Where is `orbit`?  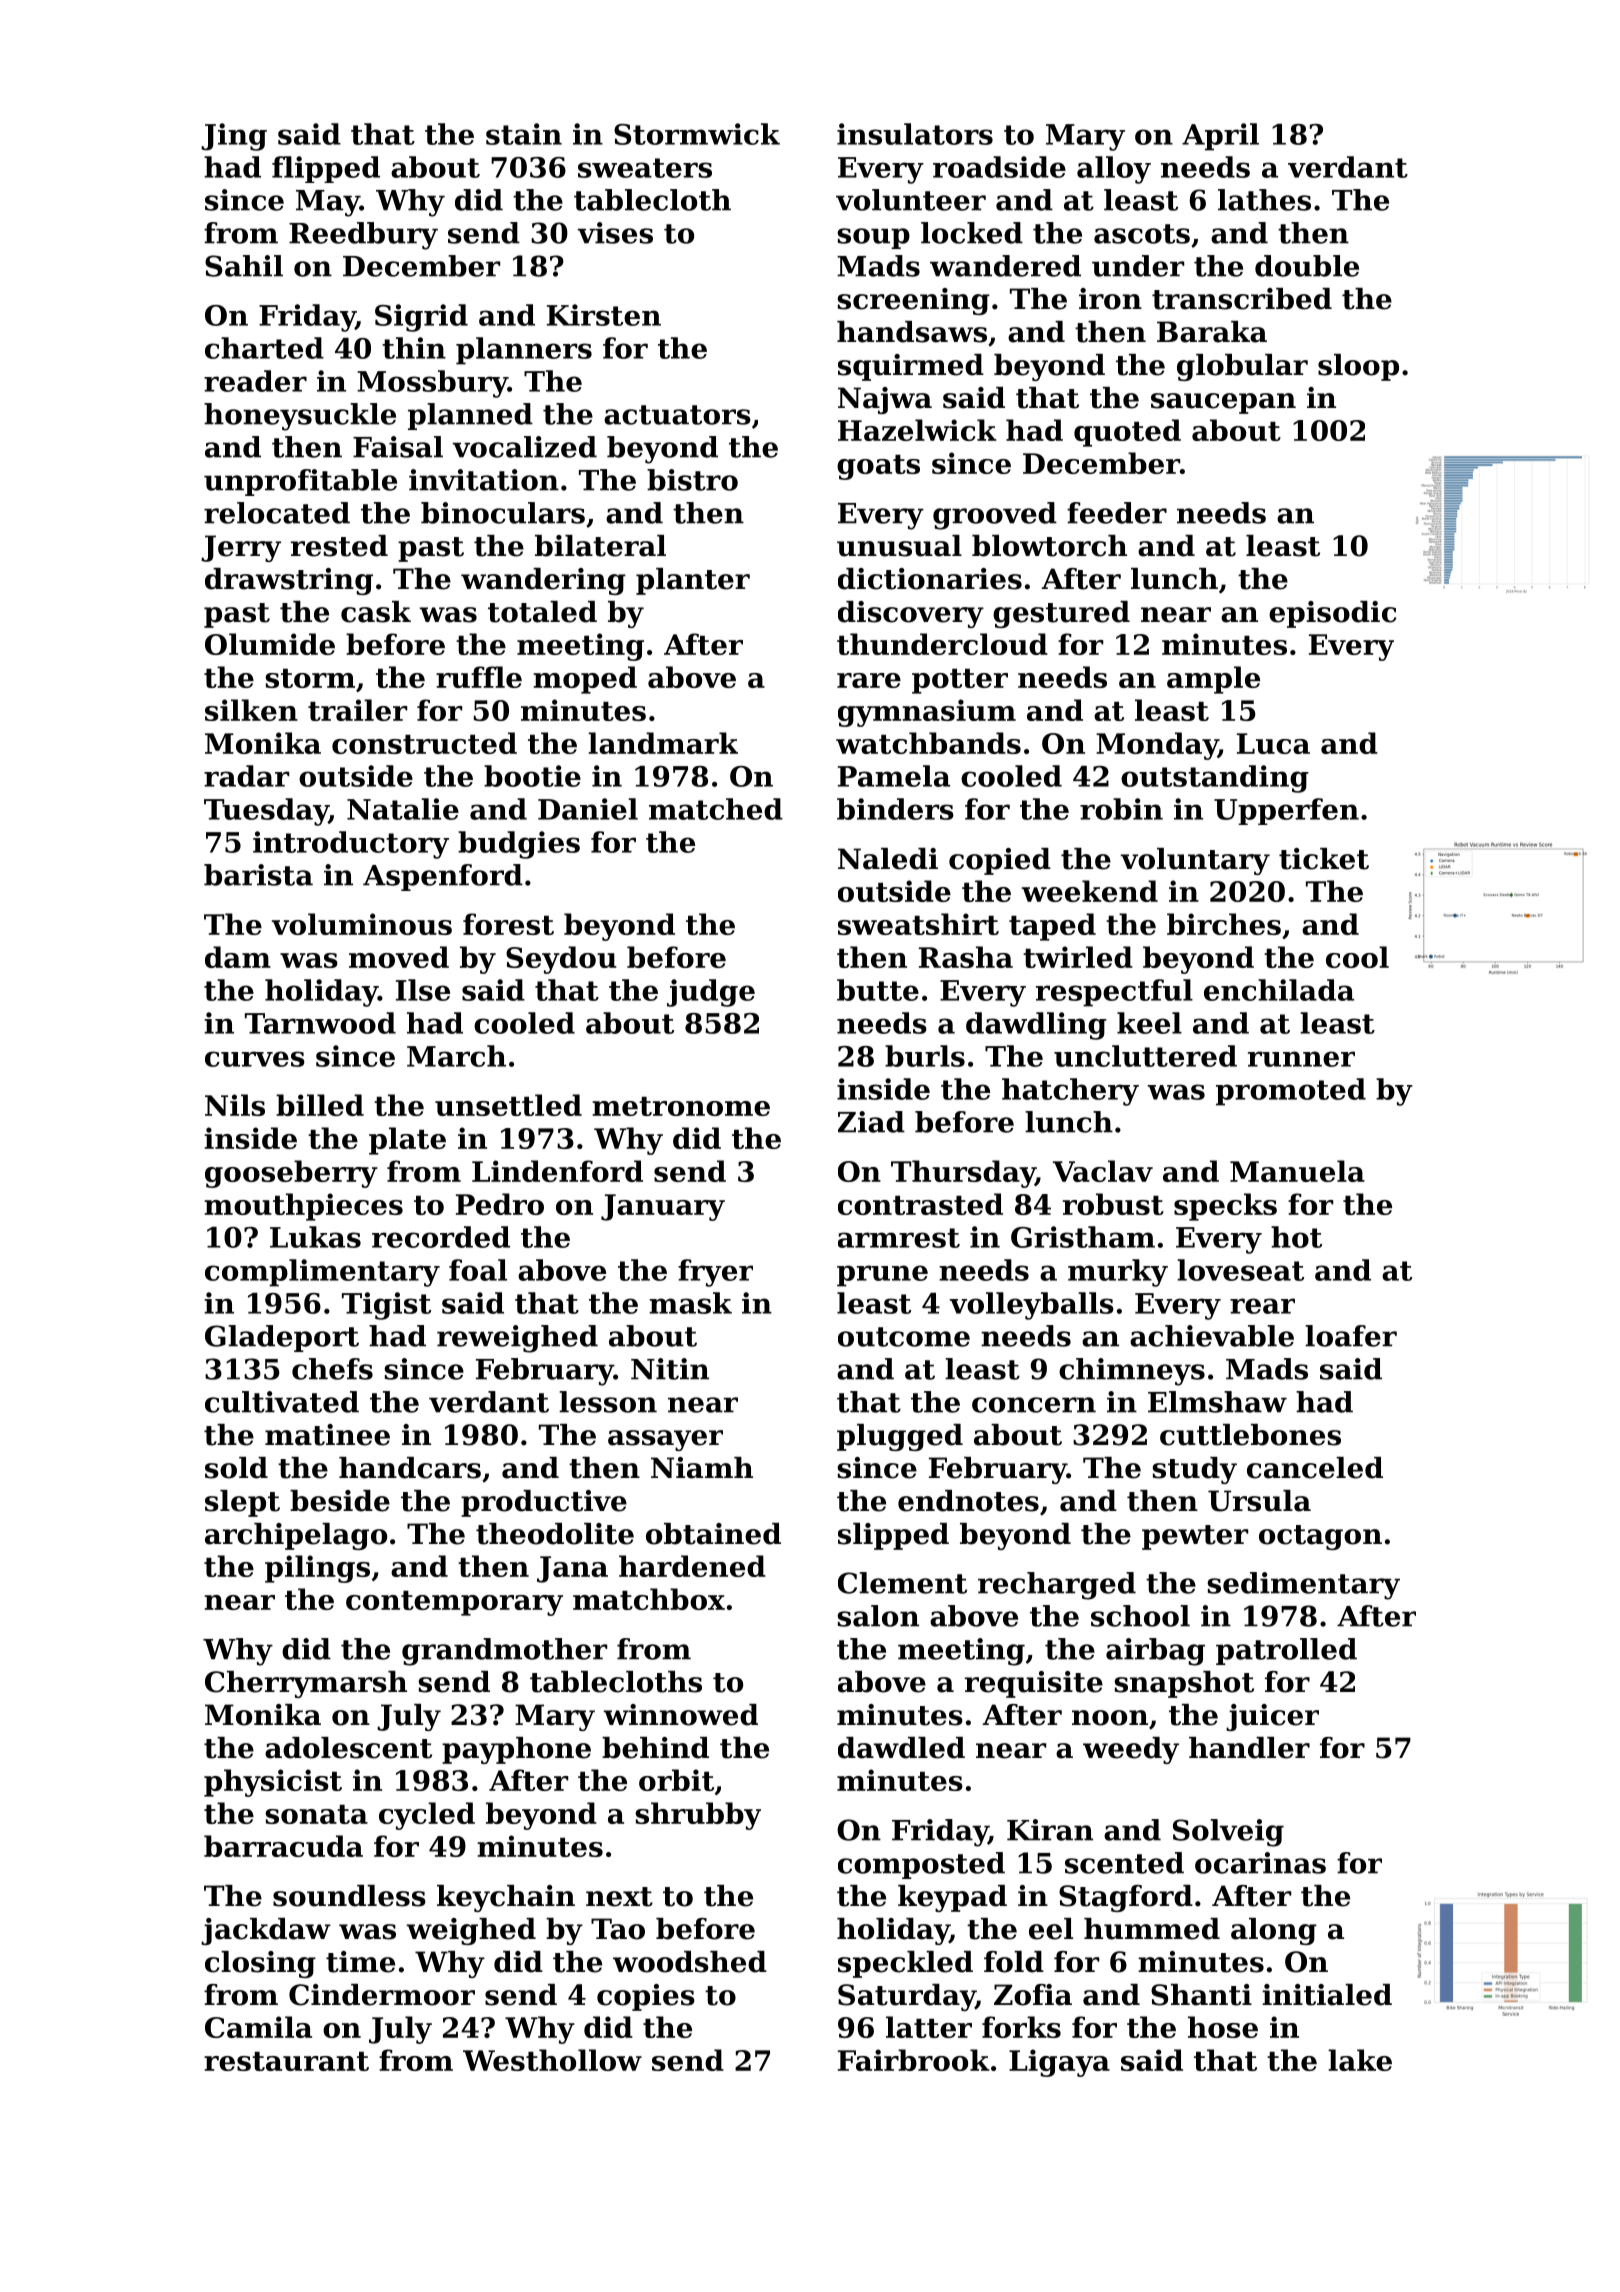
orbit is located at coordinates (676, 1780).
